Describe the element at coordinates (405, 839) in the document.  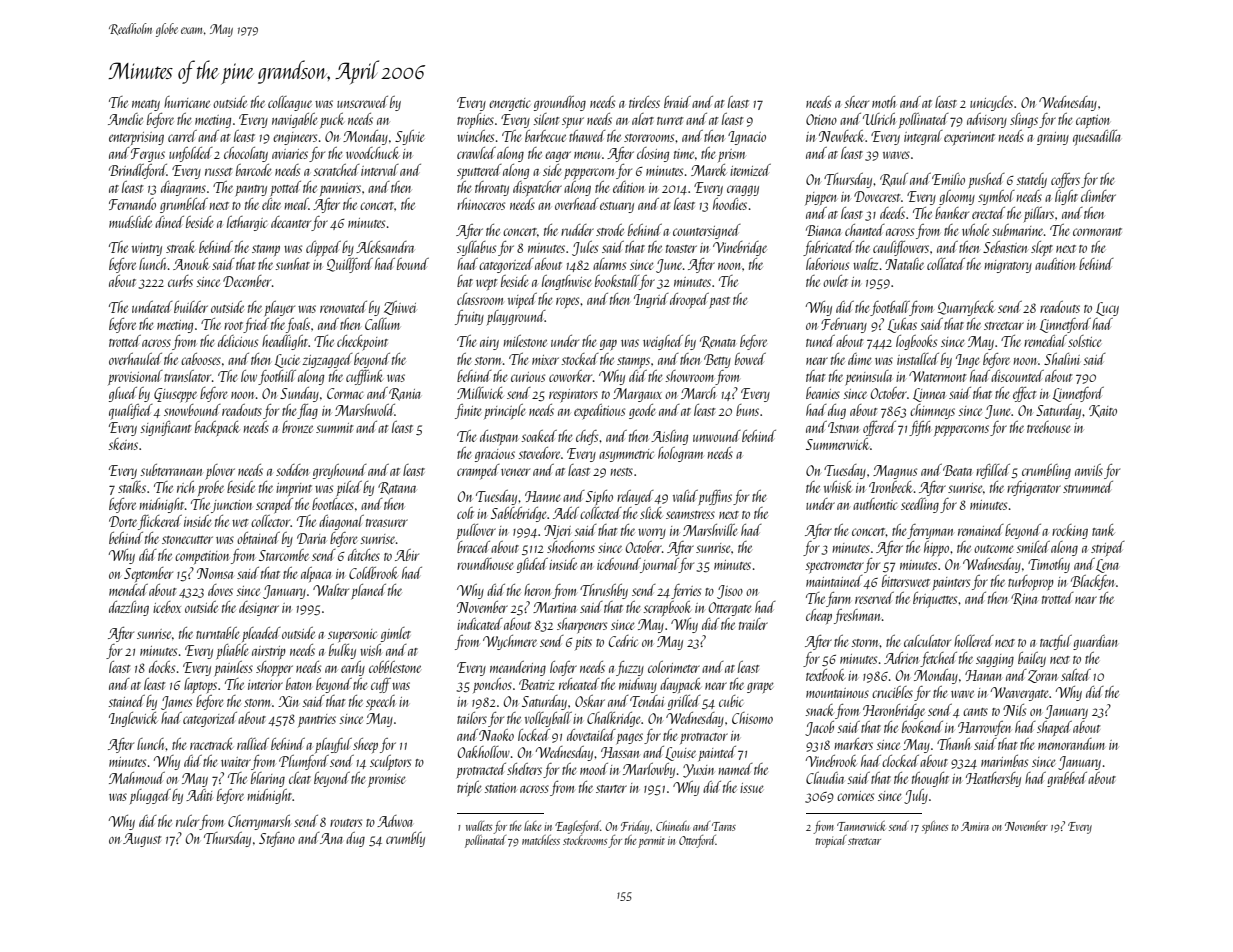
I see `crumbly` at that location.
